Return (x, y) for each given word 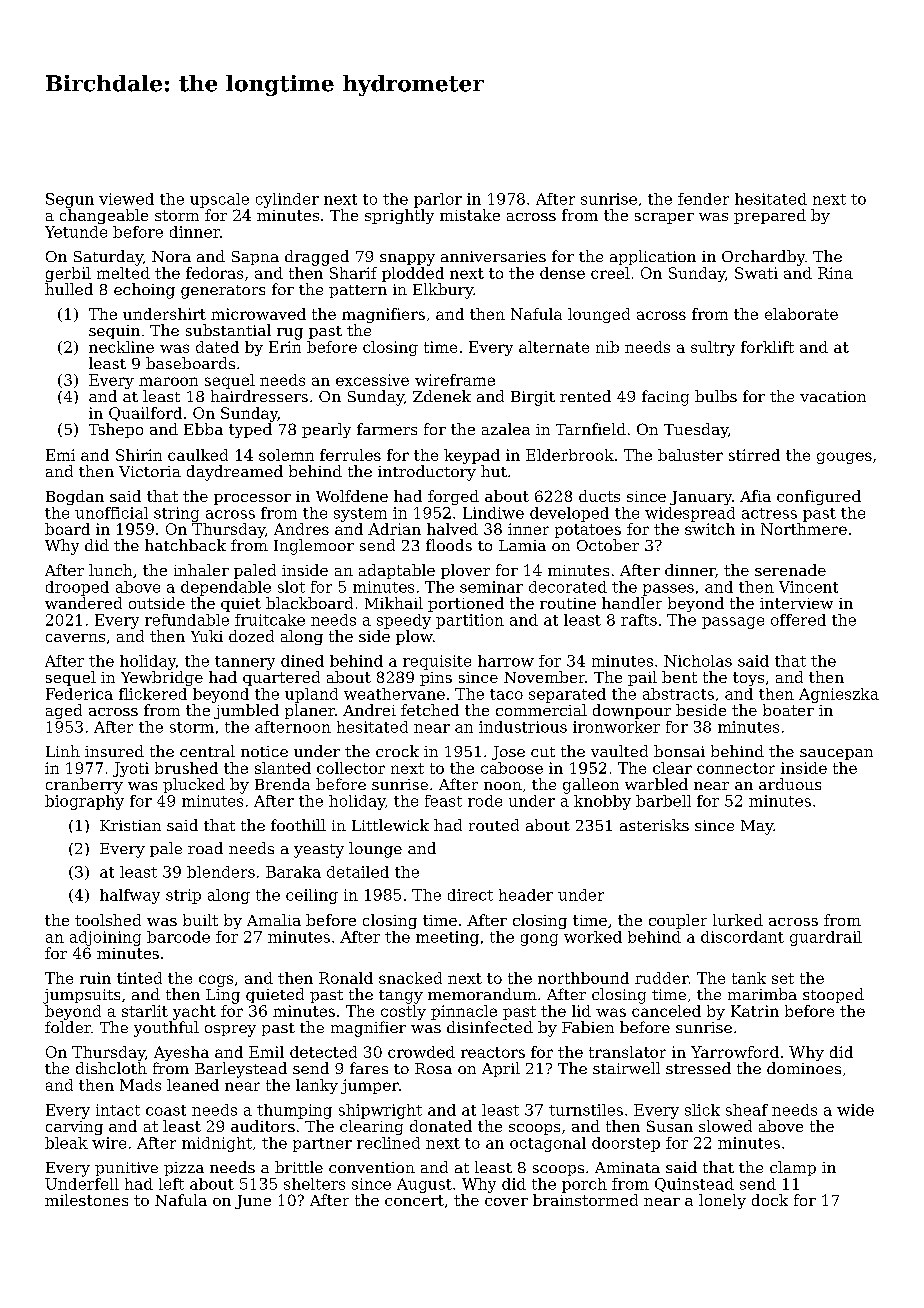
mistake (470, 215)
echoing (144, 291)
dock (770, 1200)
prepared (770, 216)
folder (68, 1027)
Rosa (433, 1068)
